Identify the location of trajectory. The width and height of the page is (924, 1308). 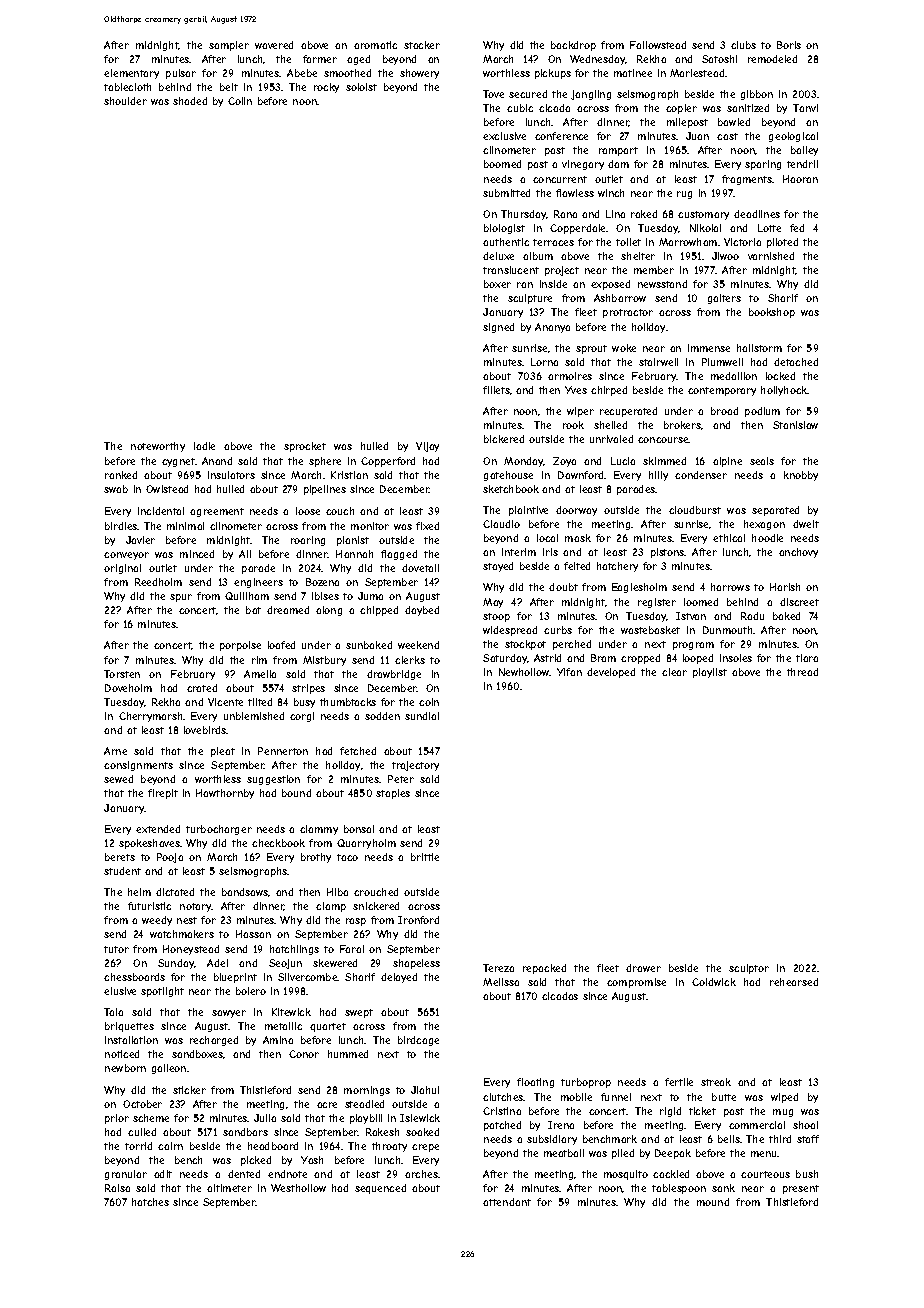
(415, 766).
